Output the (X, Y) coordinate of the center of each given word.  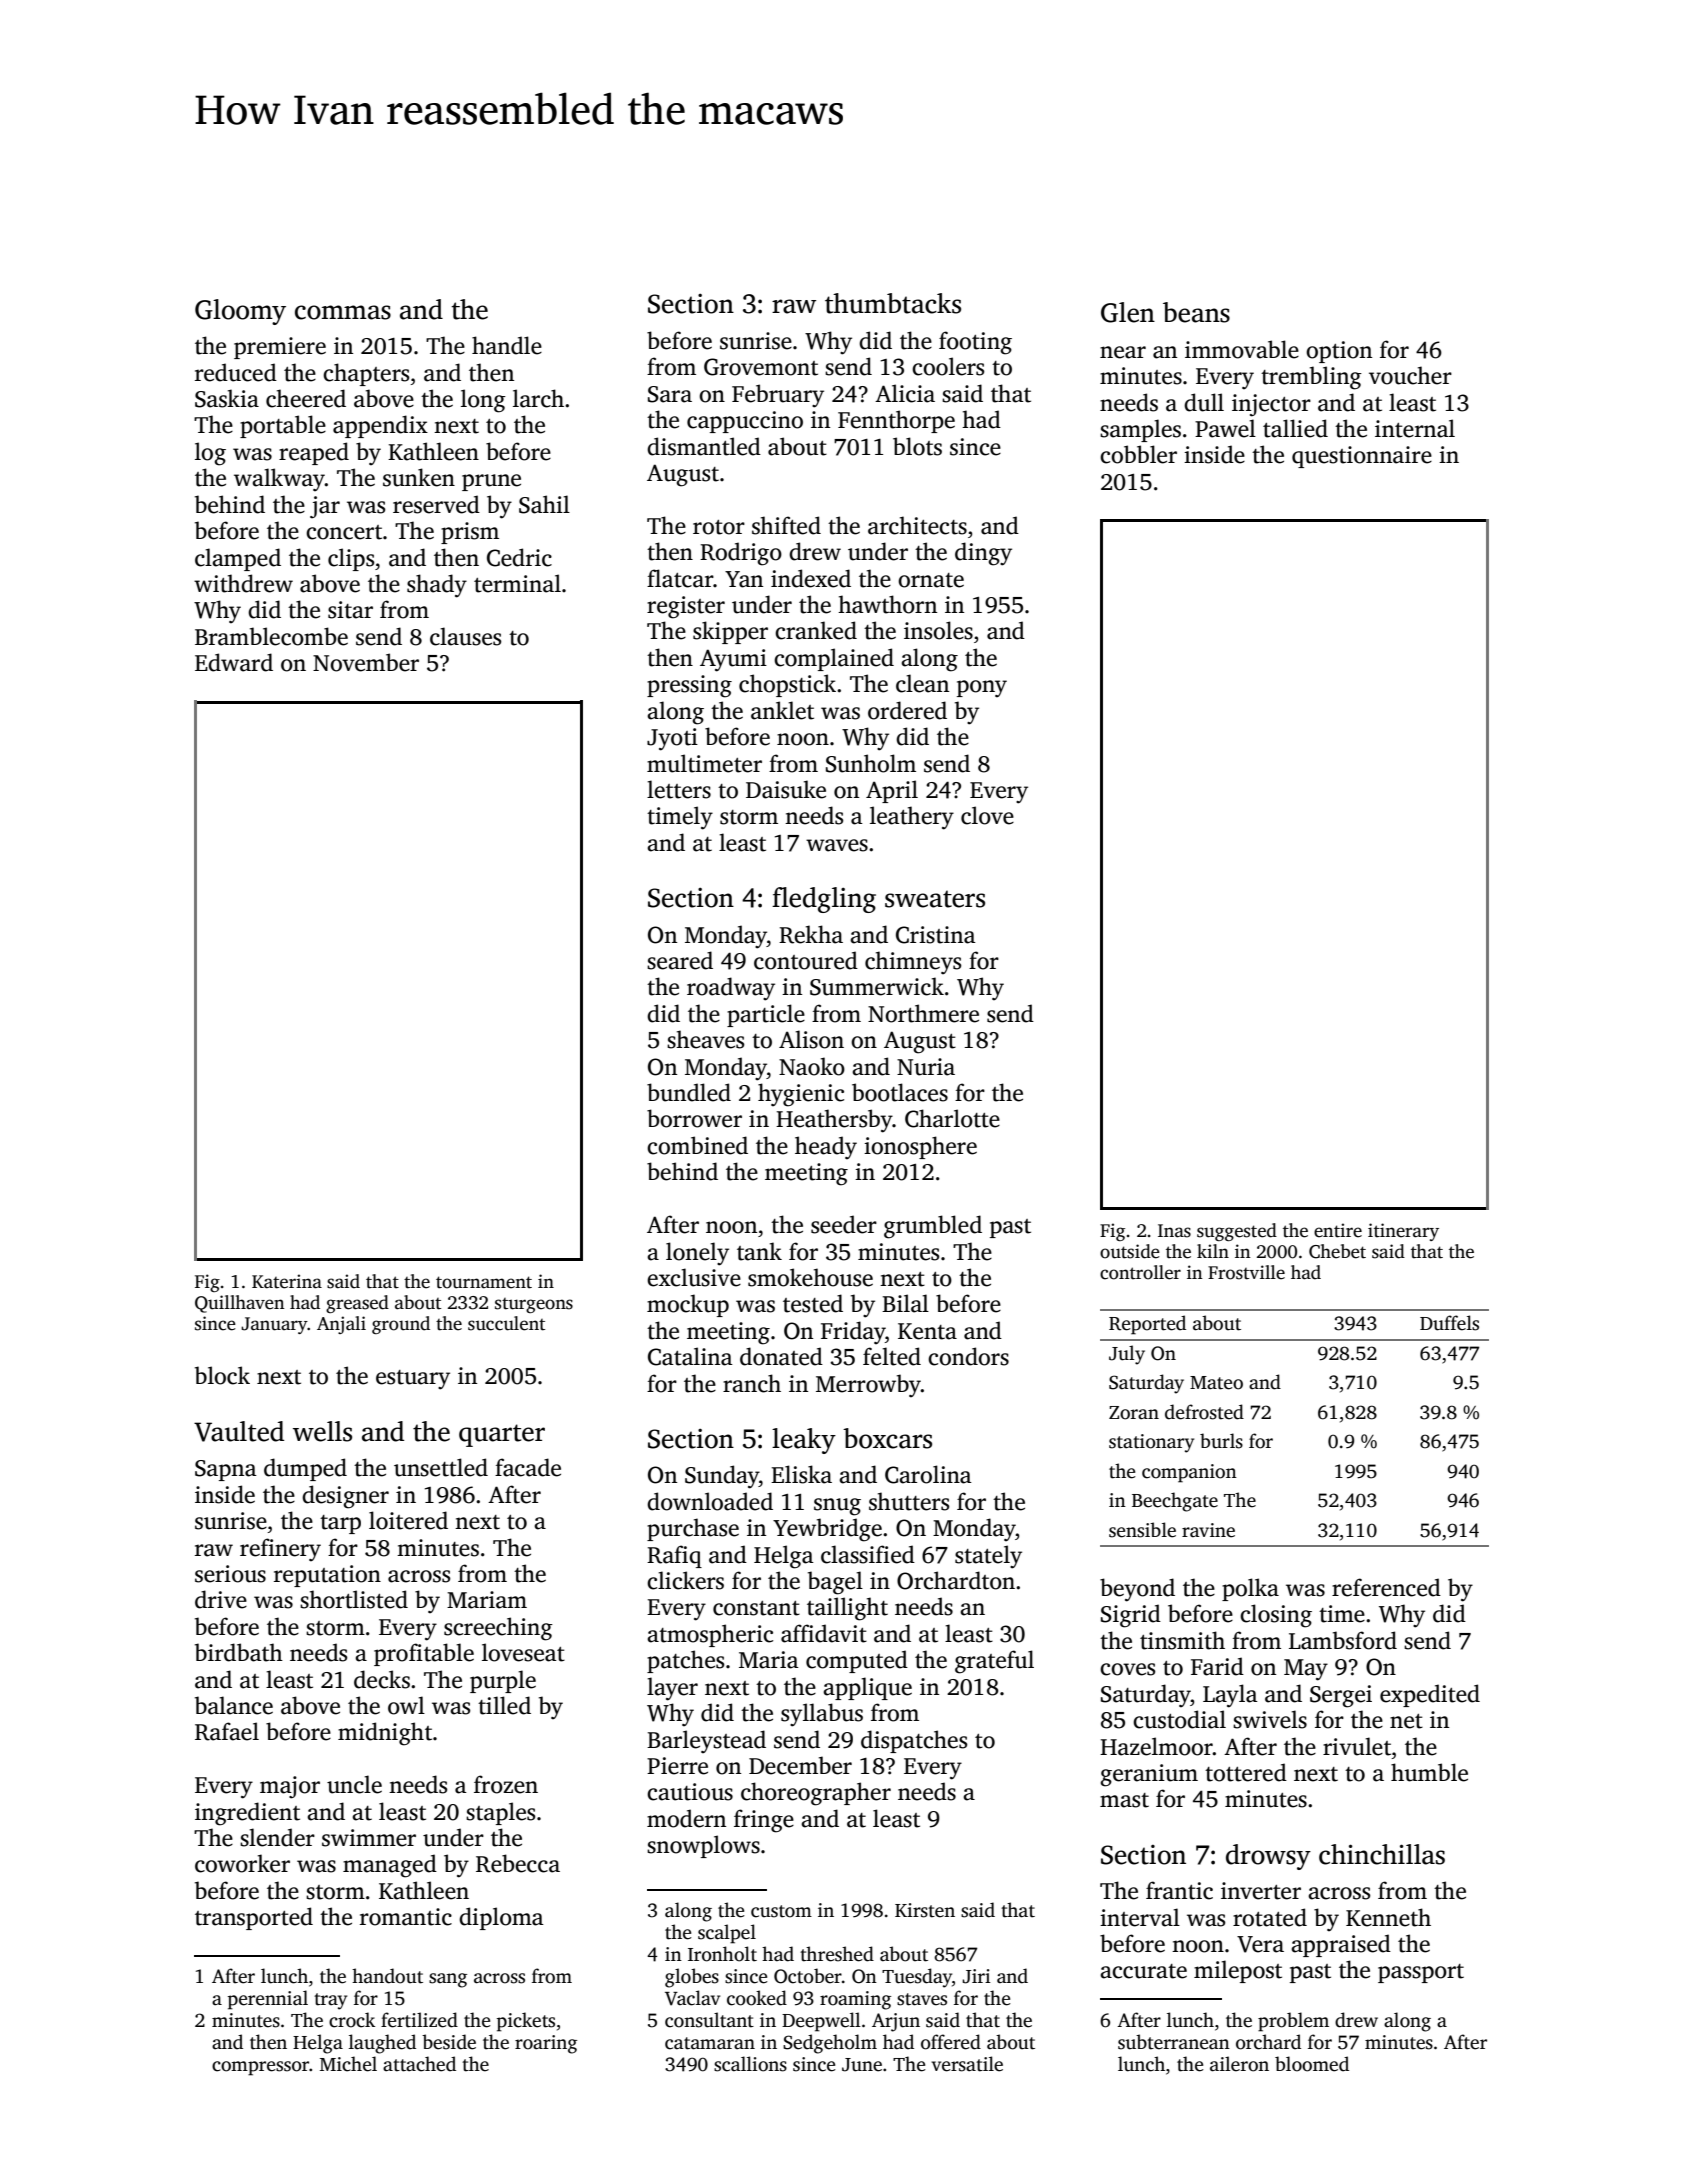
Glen (1128, 312)
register (686, 607)
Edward (234, 662)
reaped (314, 453)
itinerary (1403, 1232)
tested (813, 1303)
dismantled (704, 446)
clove (987, 815)
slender (277, 1837)
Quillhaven (240, 1304)
